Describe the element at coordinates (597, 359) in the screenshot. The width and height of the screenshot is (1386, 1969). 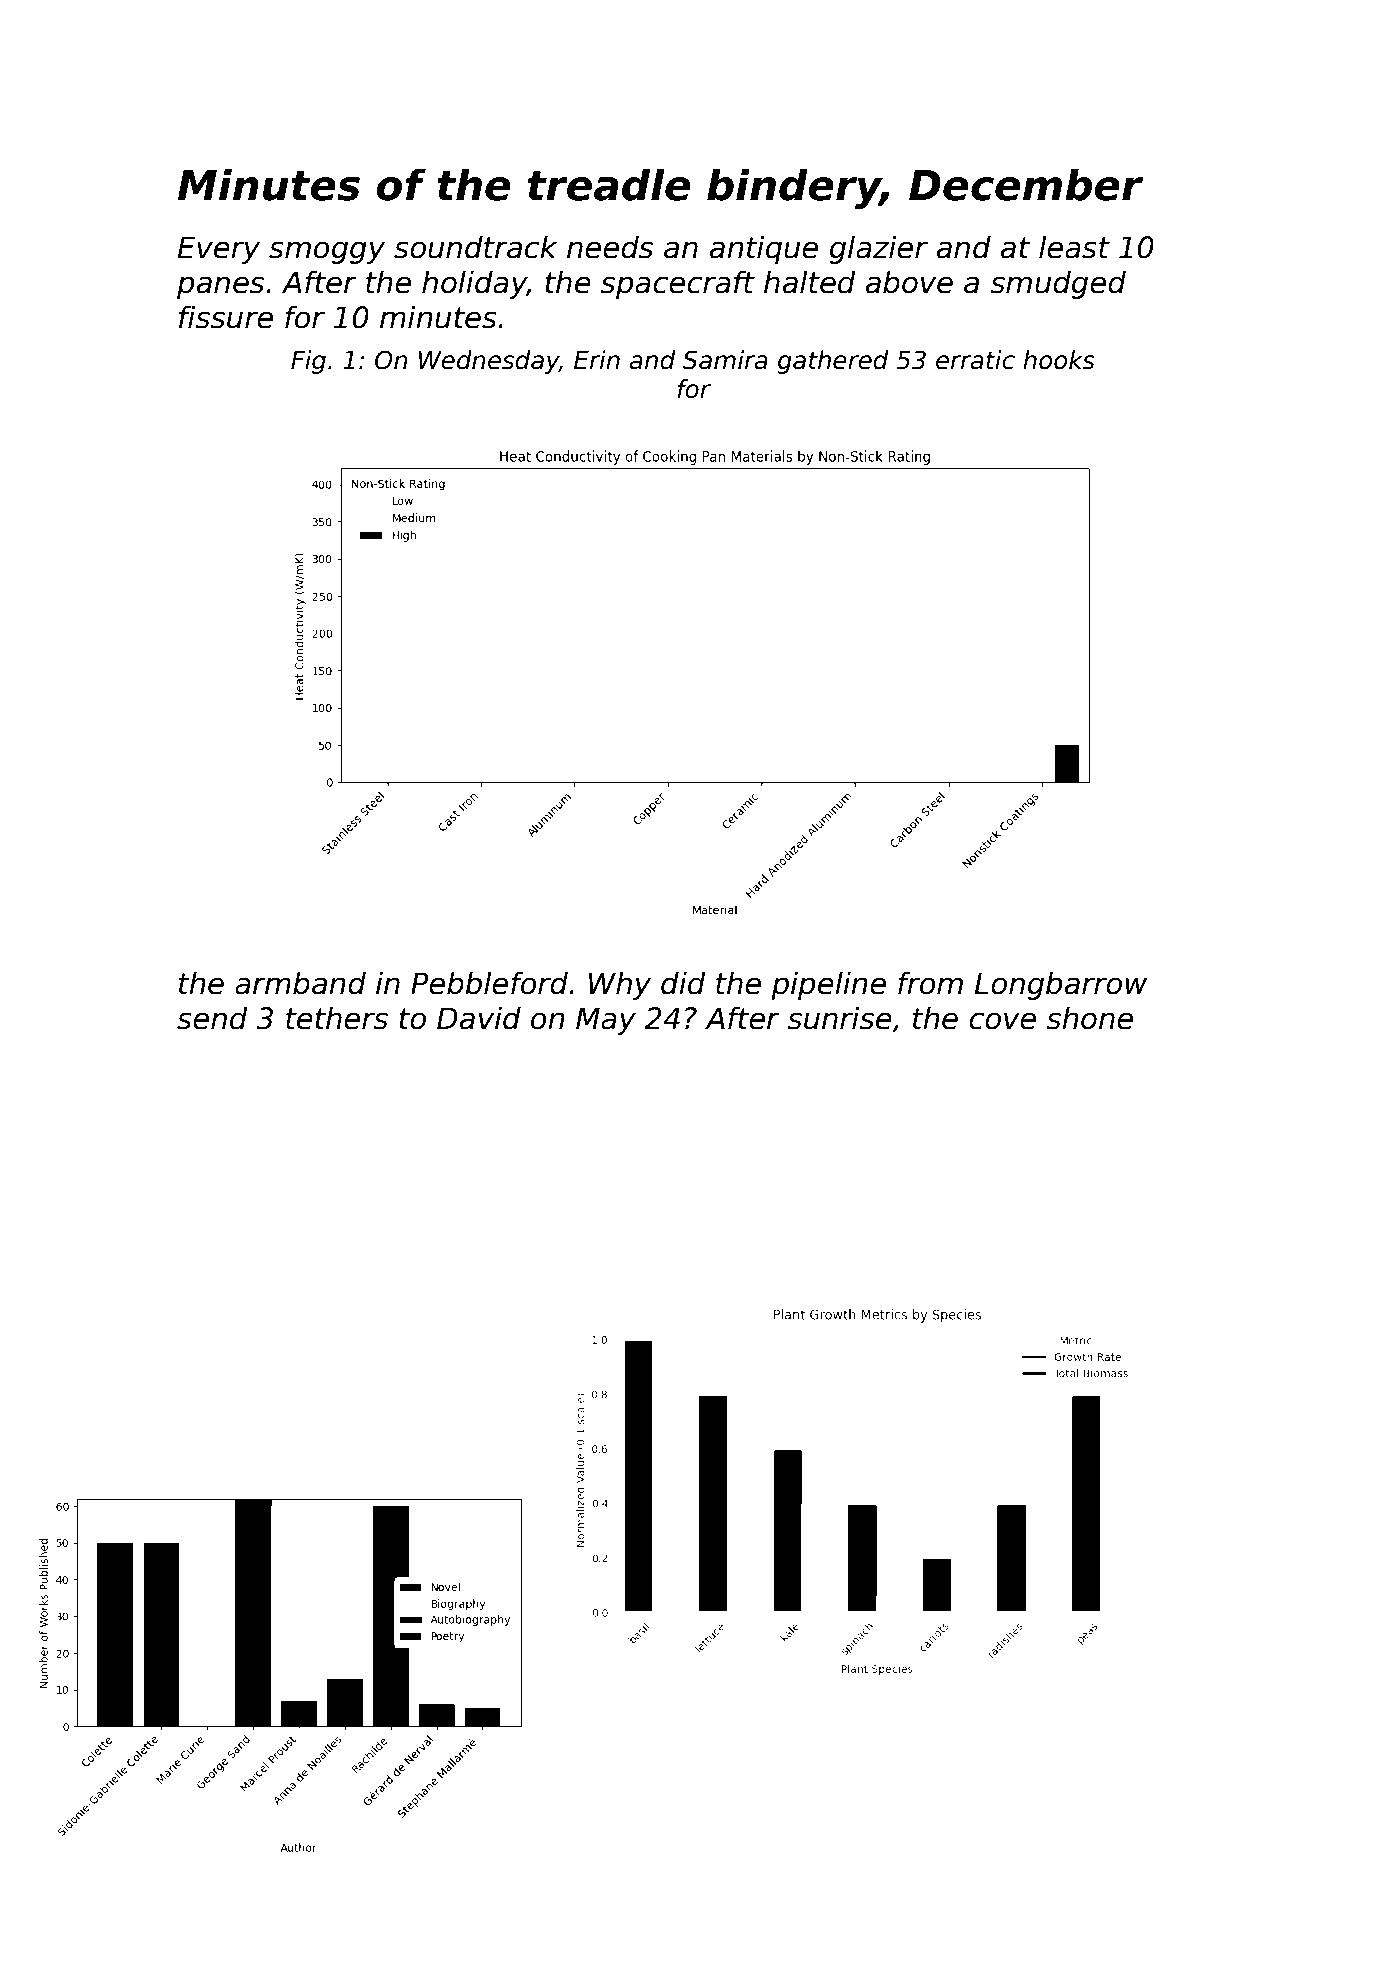
I see `Erin` at that location.
